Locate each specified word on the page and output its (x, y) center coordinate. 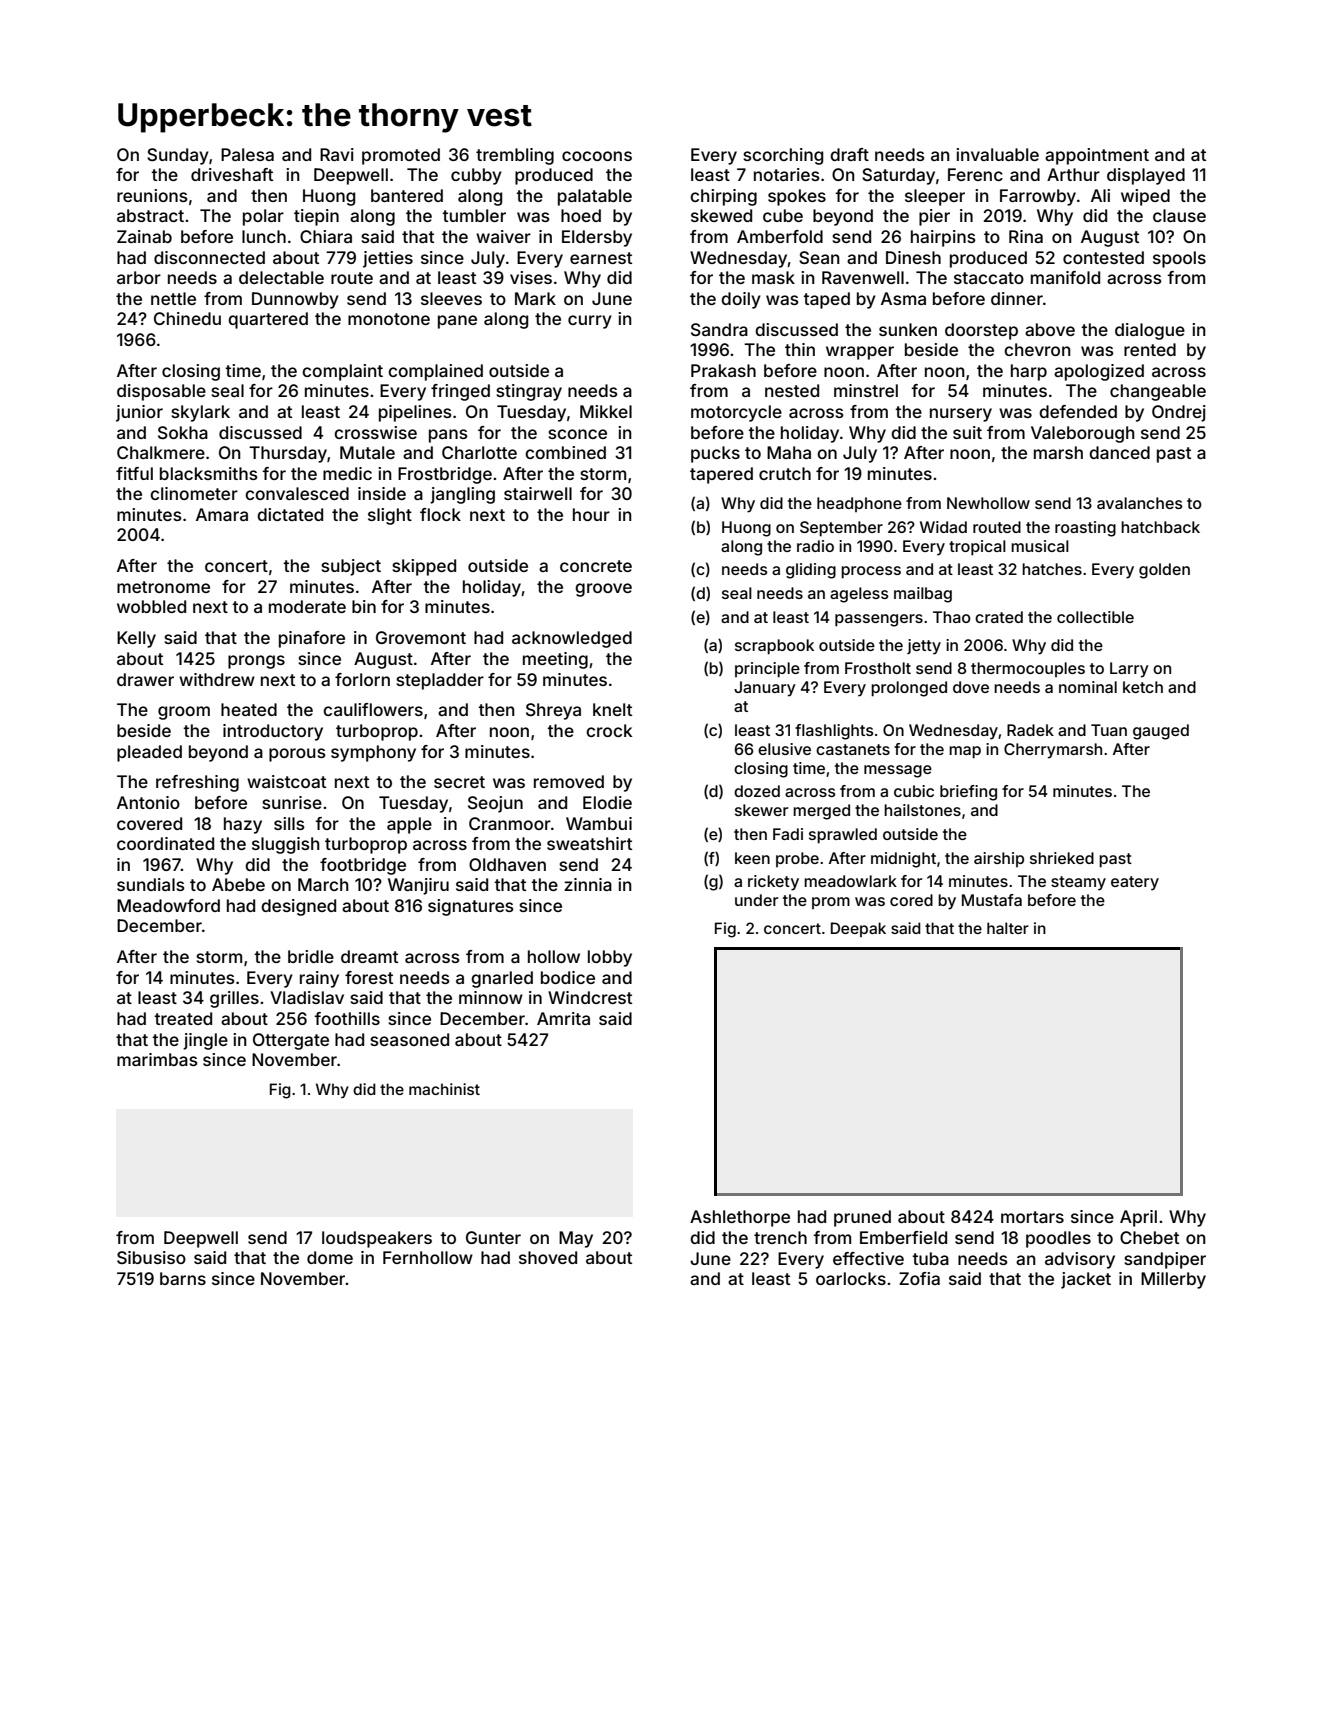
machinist (444, 1089)
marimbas (157, 1059)
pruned (862, 1218)
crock (609, 730)
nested (792, 390)
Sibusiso (151, 1257)
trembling (515, 156)
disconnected (209, 257)
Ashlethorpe (740, 1218)
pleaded (149, 753)
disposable (161, 392)
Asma (903, 298)
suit (967, 432)
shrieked (1062, 858)
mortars (1032, 1217)
